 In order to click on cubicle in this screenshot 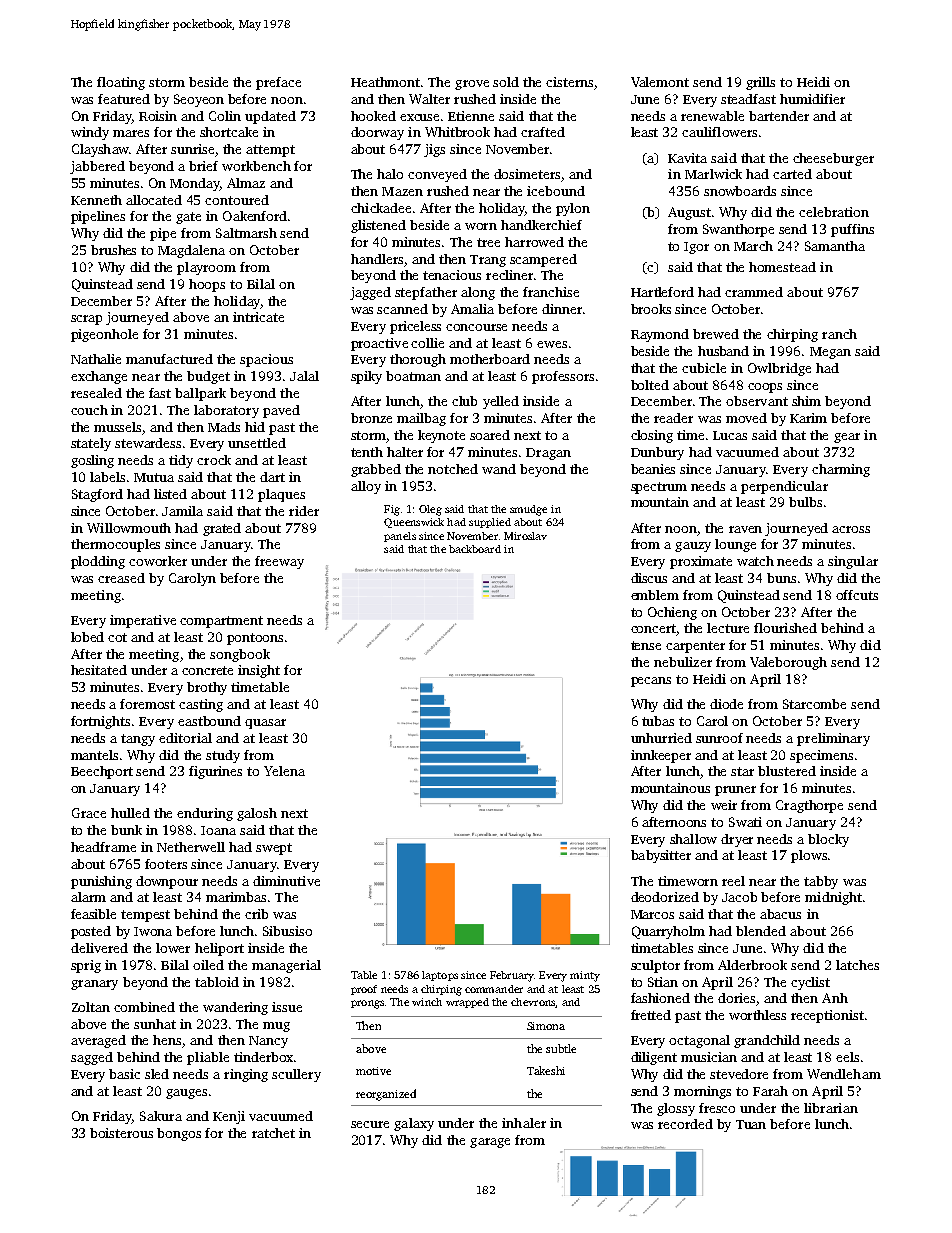, I will do `click(704, 368)`.
